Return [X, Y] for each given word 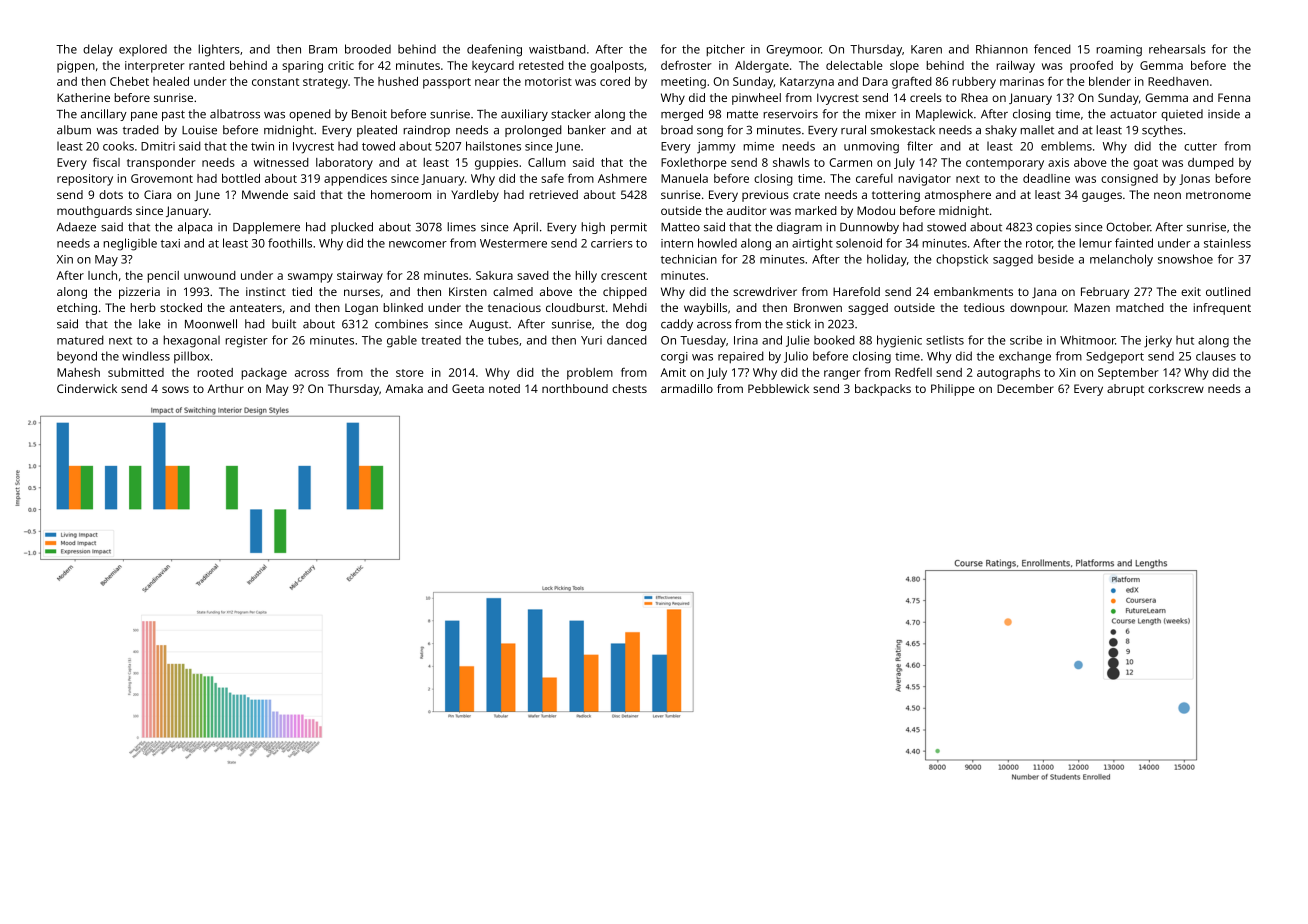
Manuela [684, 178]
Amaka [404, 388]
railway [1016, 67]
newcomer [418, 244]
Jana [1044, 292]
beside [1056, 259]
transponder [161, 164]
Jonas [1194, 179]
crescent [624, 276]
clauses [1216, 356]
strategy [325, 83]
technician [689, 259]
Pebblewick [778, 388]
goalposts [617, 67]
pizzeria [139, 293]
